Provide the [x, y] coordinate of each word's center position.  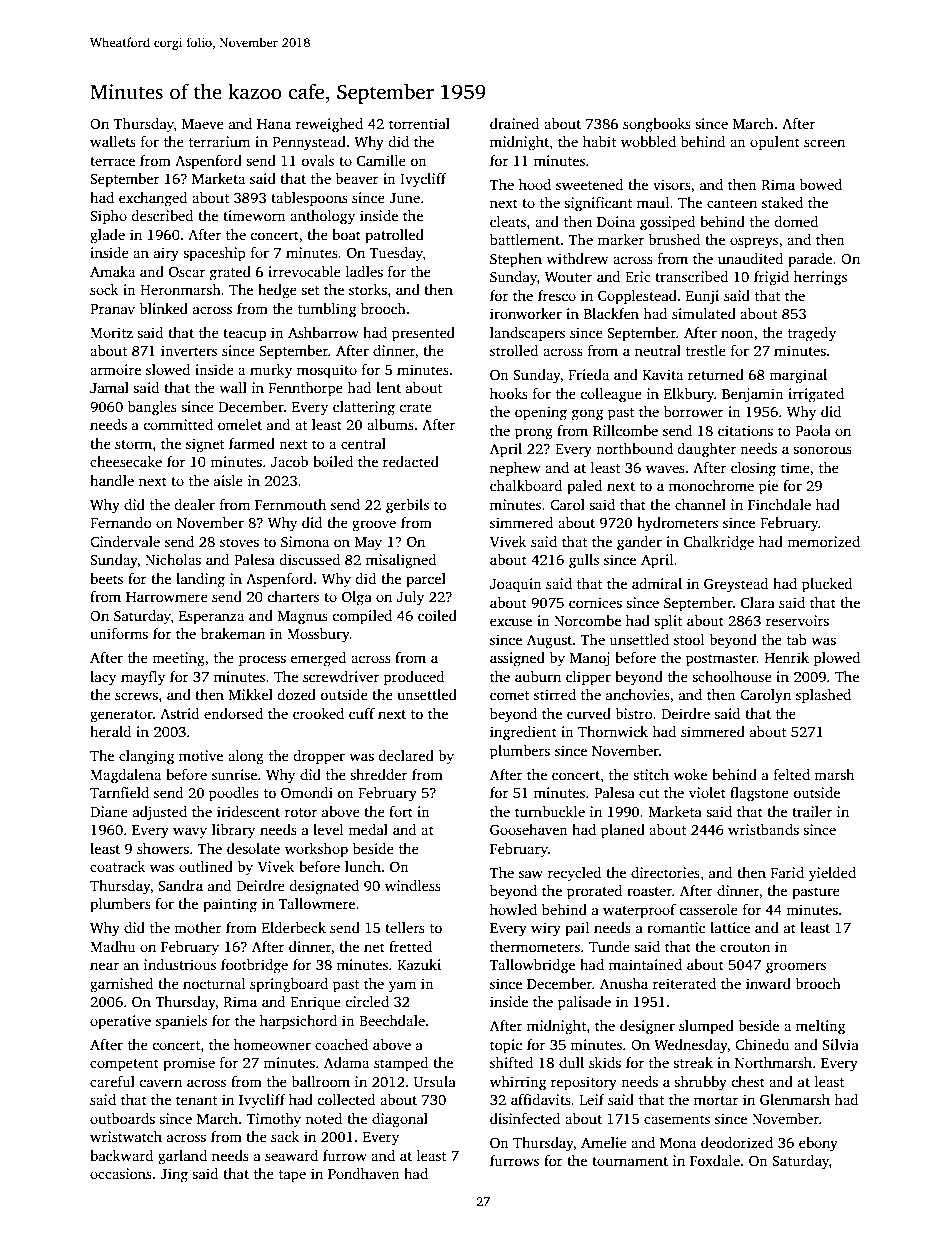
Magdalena [125, 776]
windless [413, 885]
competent [124, 1065]
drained [514, 123]
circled [367, 1001]
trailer [812, 811]
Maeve [203, 124]
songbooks [657, 125]
